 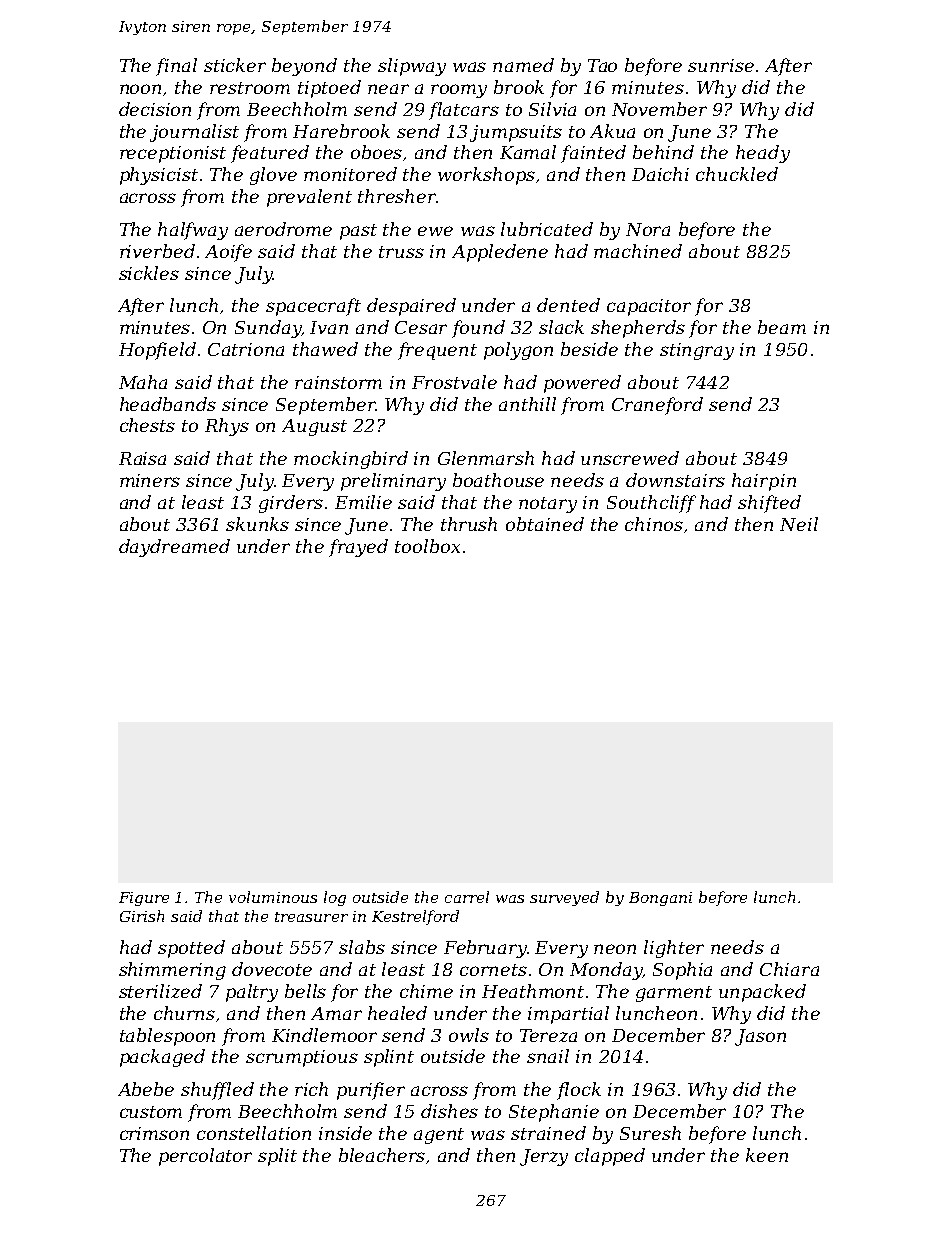 What do you see at coordinates (257, 524) in the screenshot?
I see `skunks` at bounding box center [257, 524].
